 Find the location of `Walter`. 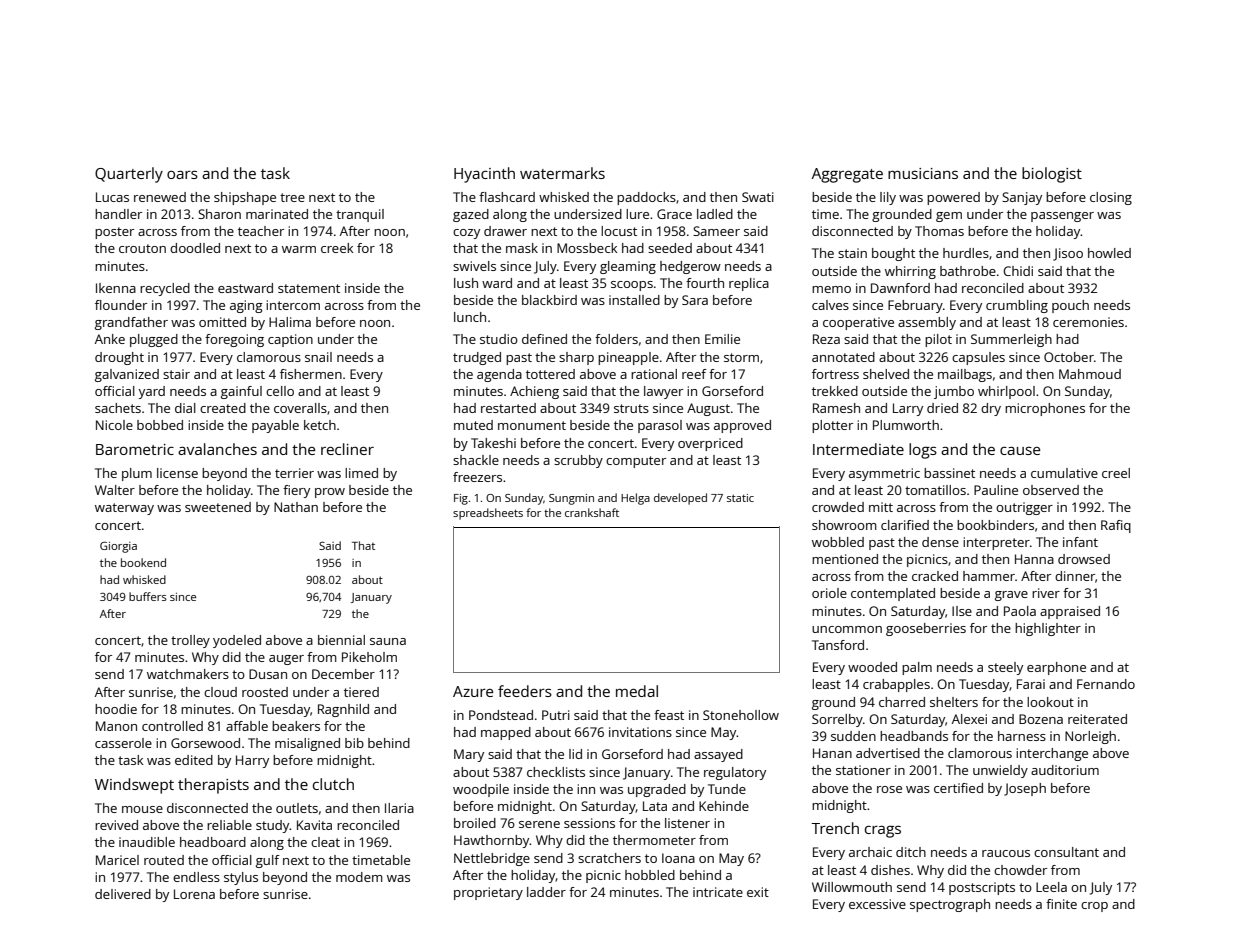

Walter is located at coordinates (115, 490).
